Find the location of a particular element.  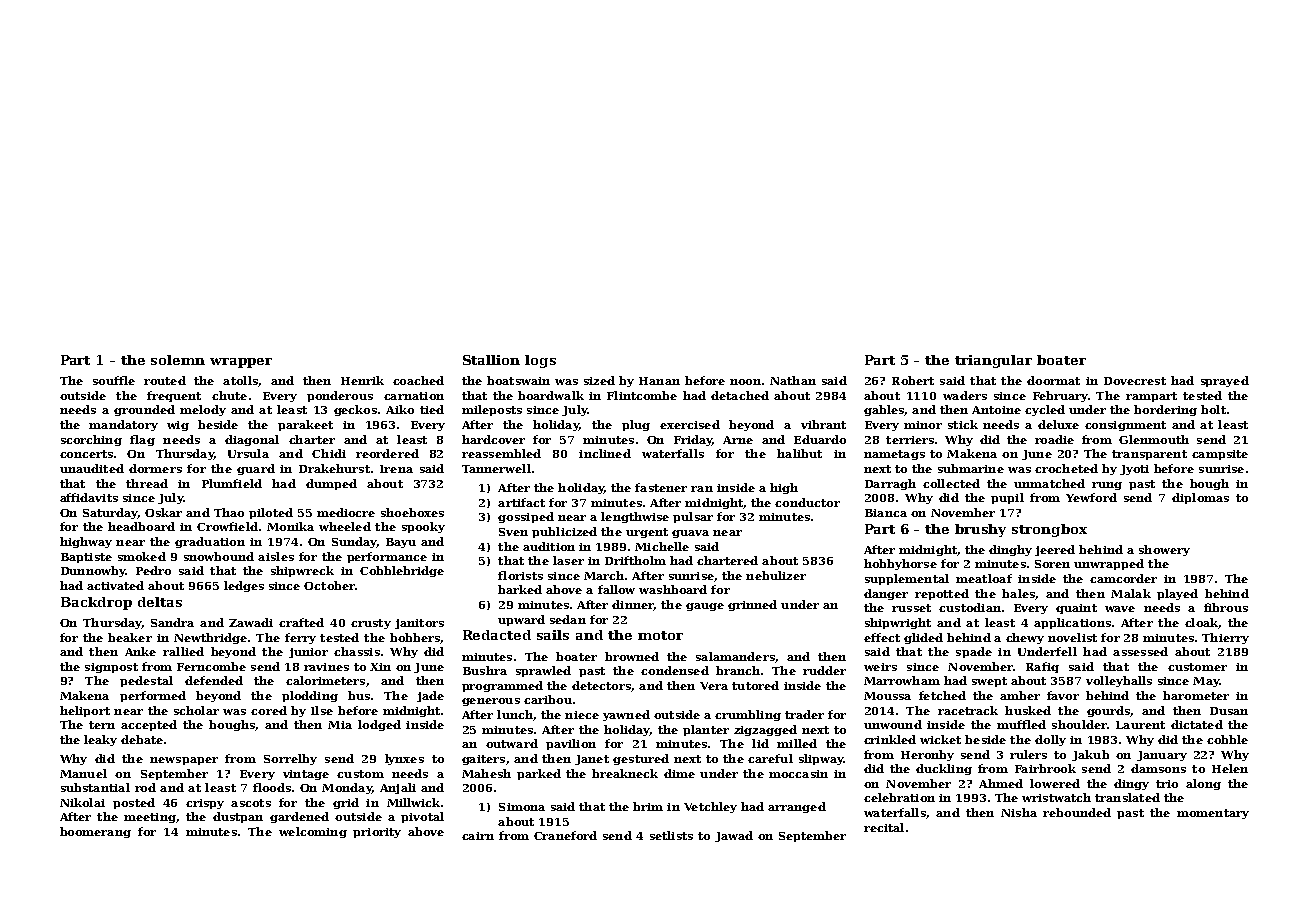

Stallion is located at coordinates (491, 360).
